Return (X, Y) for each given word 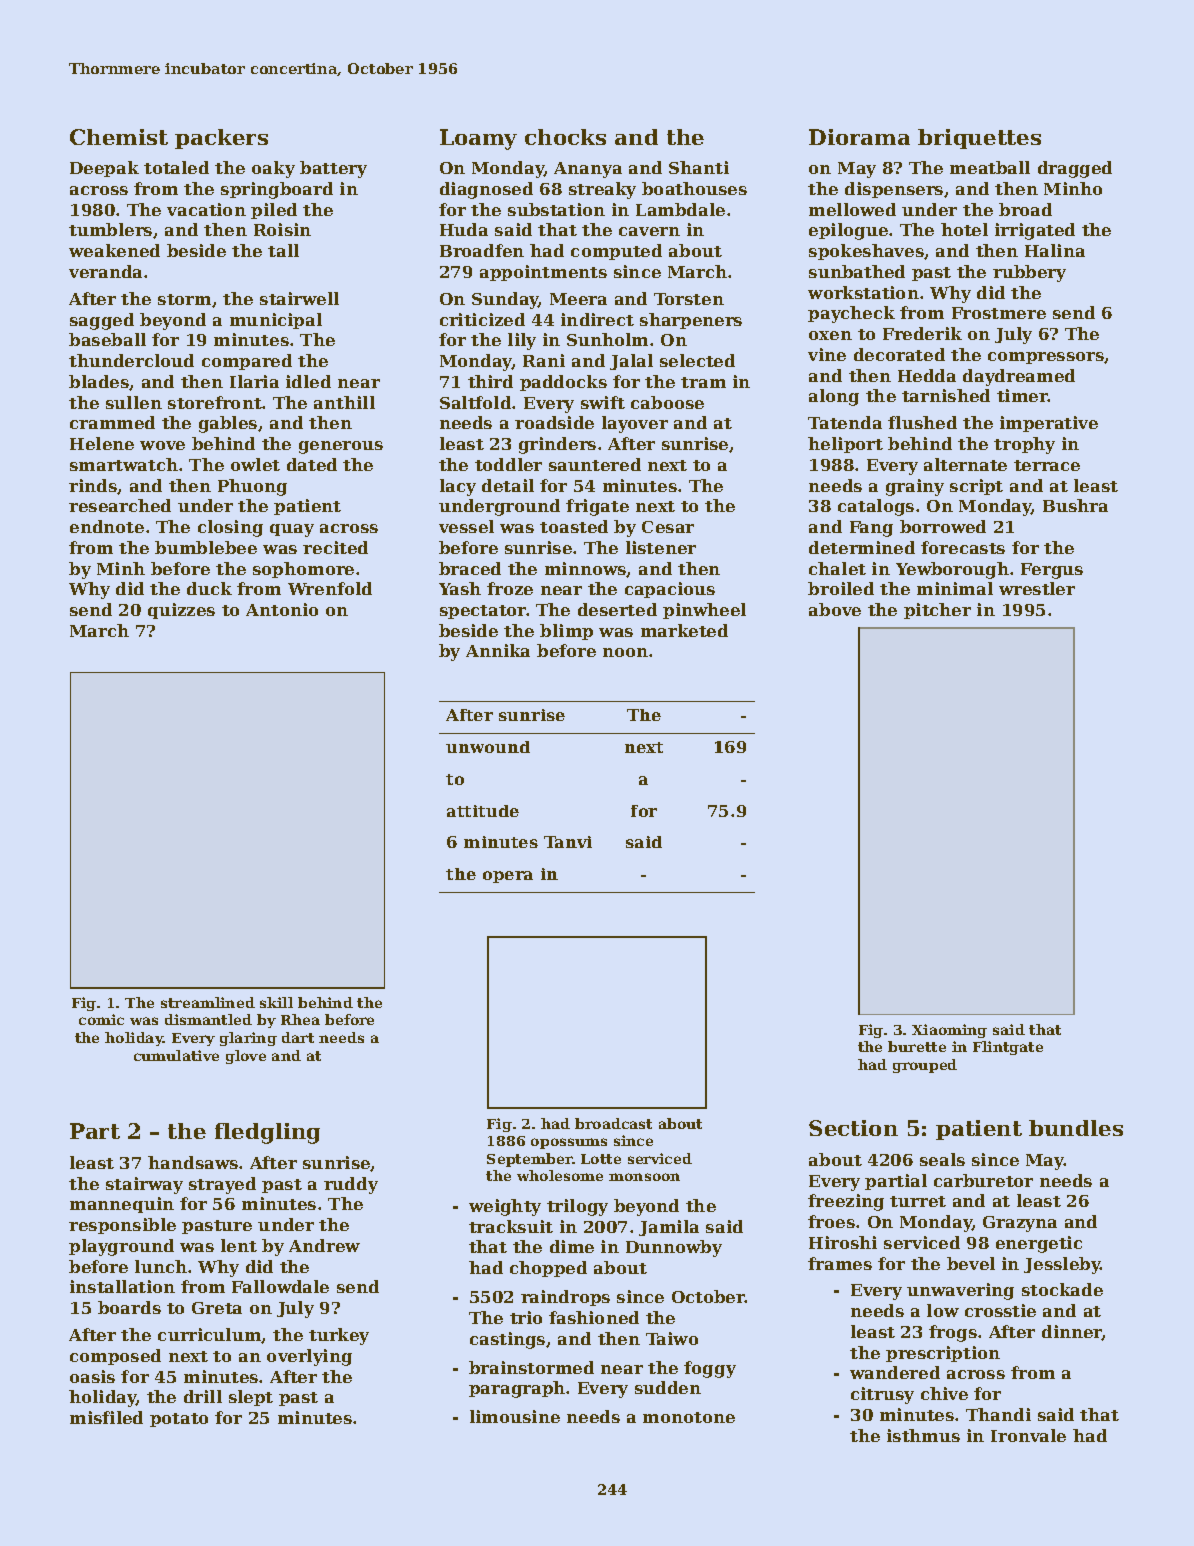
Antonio (282, 609)
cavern (649, 231)
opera (508, 877)
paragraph (517, 1389)
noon (625, 652)
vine (827, 354)
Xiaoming (949, 1031)
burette (917, 1046)
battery (333, 169)
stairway (144, 1185)
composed (115, 1357)
